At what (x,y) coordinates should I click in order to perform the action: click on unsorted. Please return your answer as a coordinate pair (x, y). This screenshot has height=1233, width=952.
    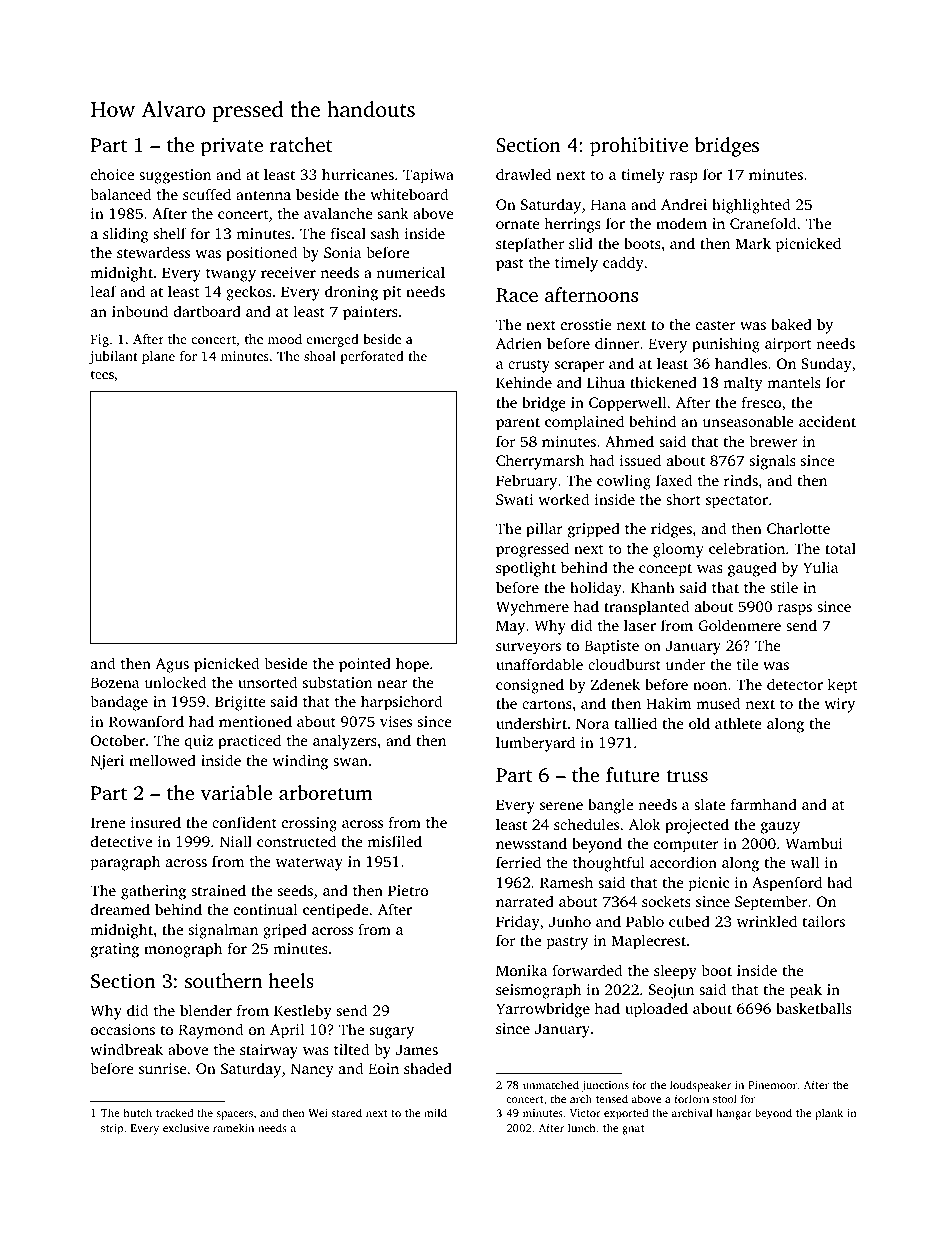
    Looking at the image, I should click on (267, 682).
